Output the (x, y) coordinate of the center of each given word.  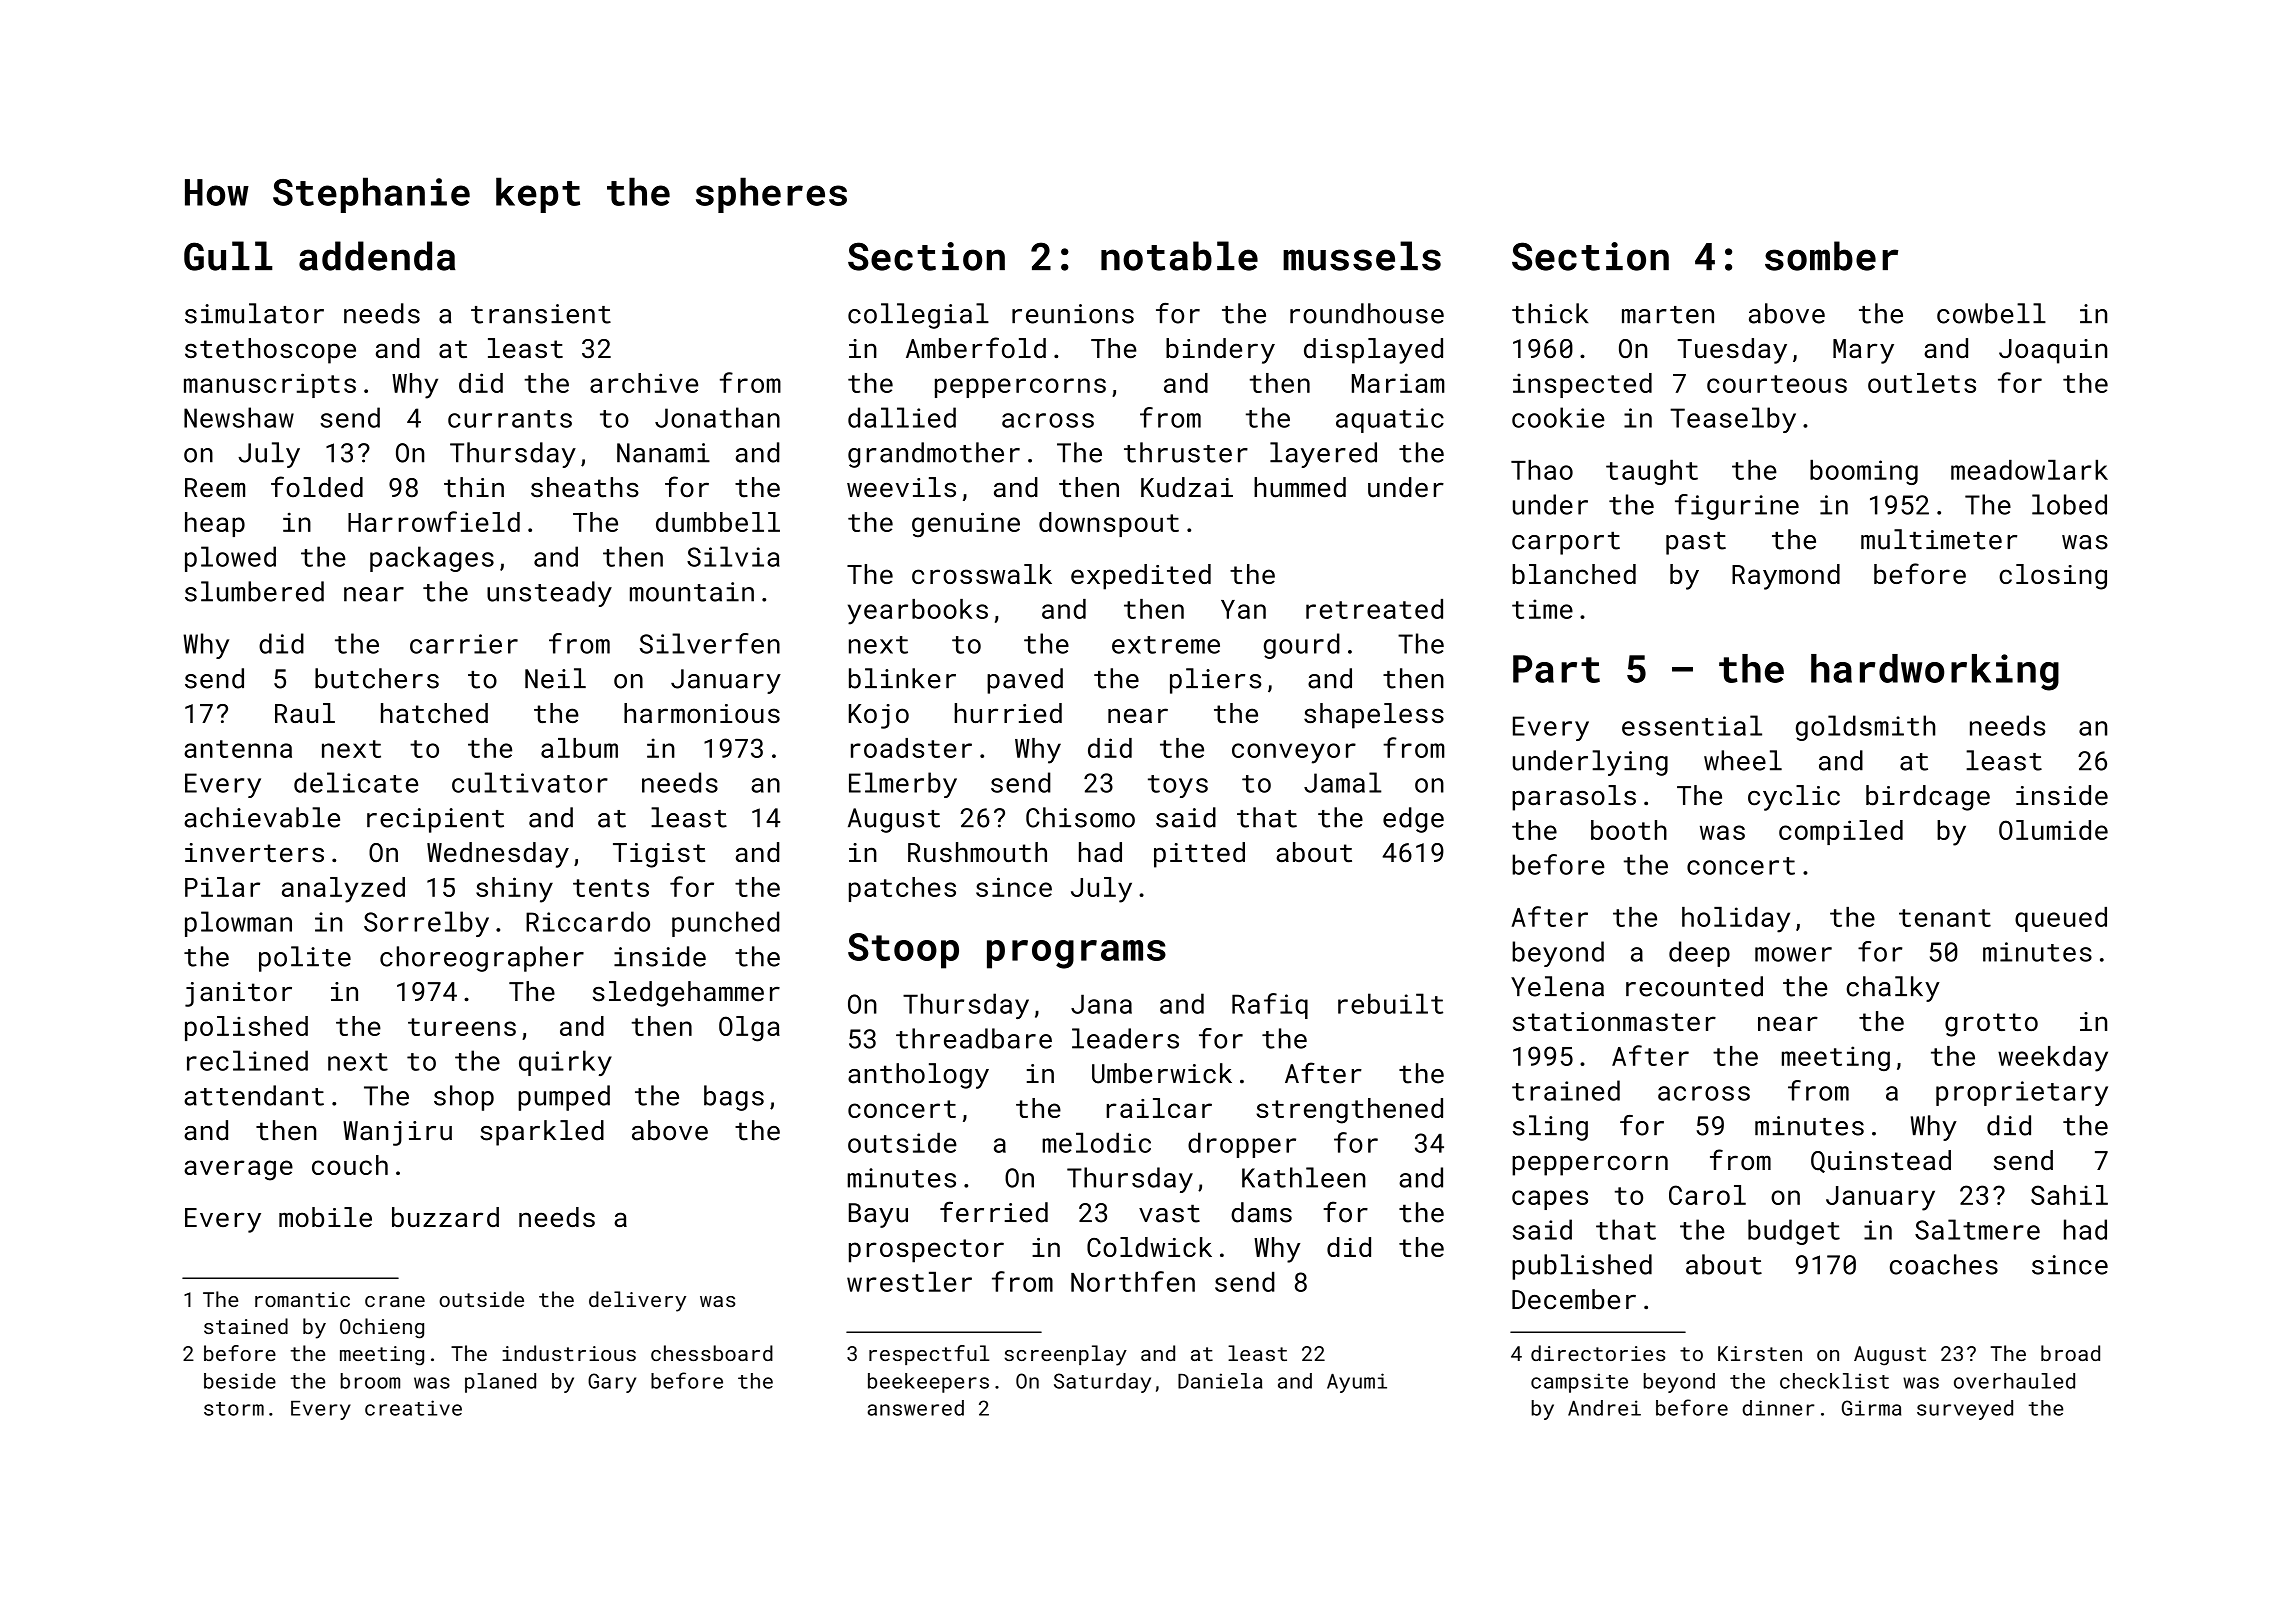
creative (413, 1408)
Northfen (1133, 1281)
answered (915, 1408)
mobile (325, 1217)
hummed (1300, 487)
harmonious (702, 713)
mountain (692, 592)
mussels (1362, 256)
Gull (228, 256)
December (1574, 1299)
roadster (911, 748)
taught (1652, 472)
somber (1831, 256)
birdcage (1928, 798)
